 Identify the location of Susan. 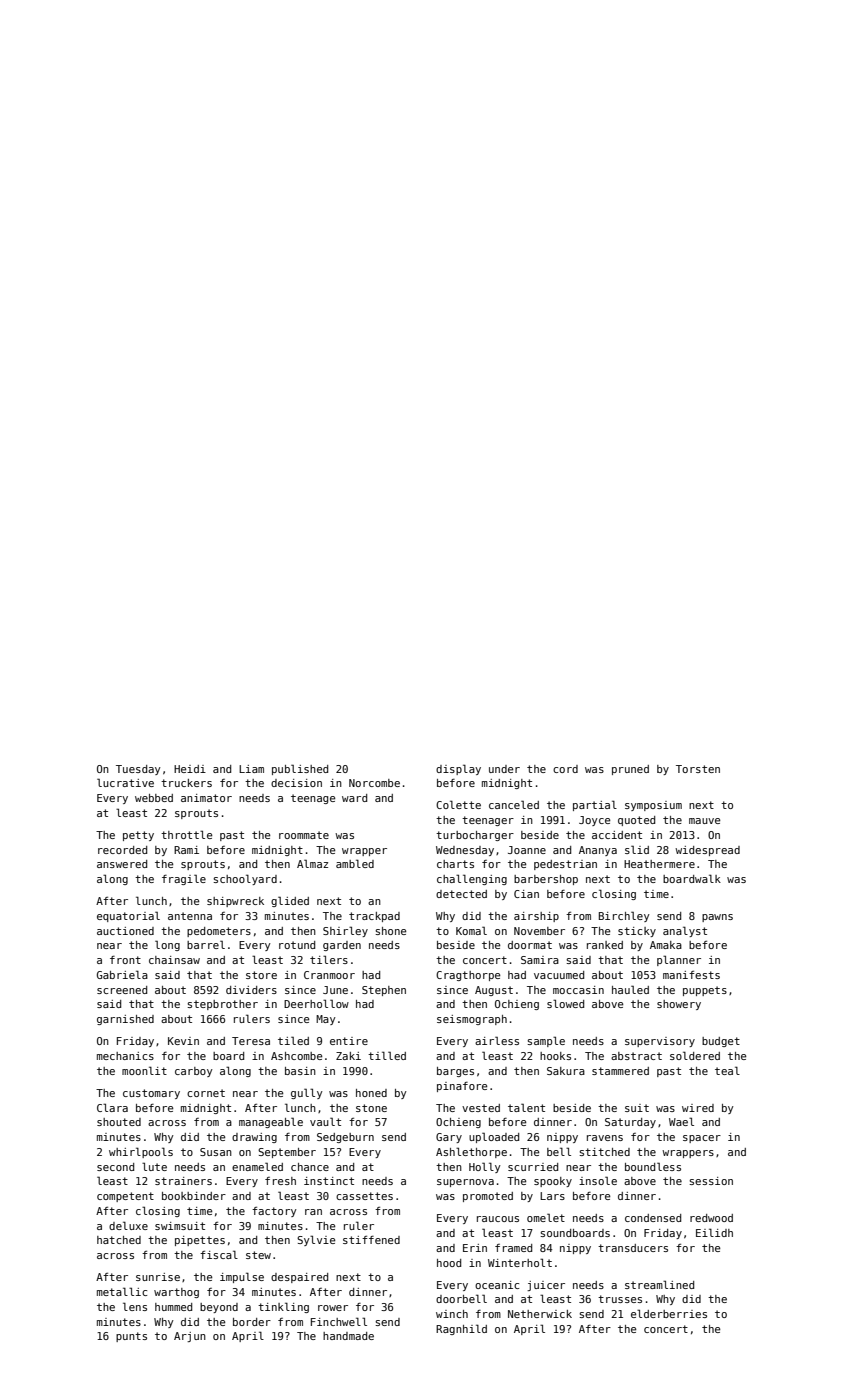
(216, 1152).
